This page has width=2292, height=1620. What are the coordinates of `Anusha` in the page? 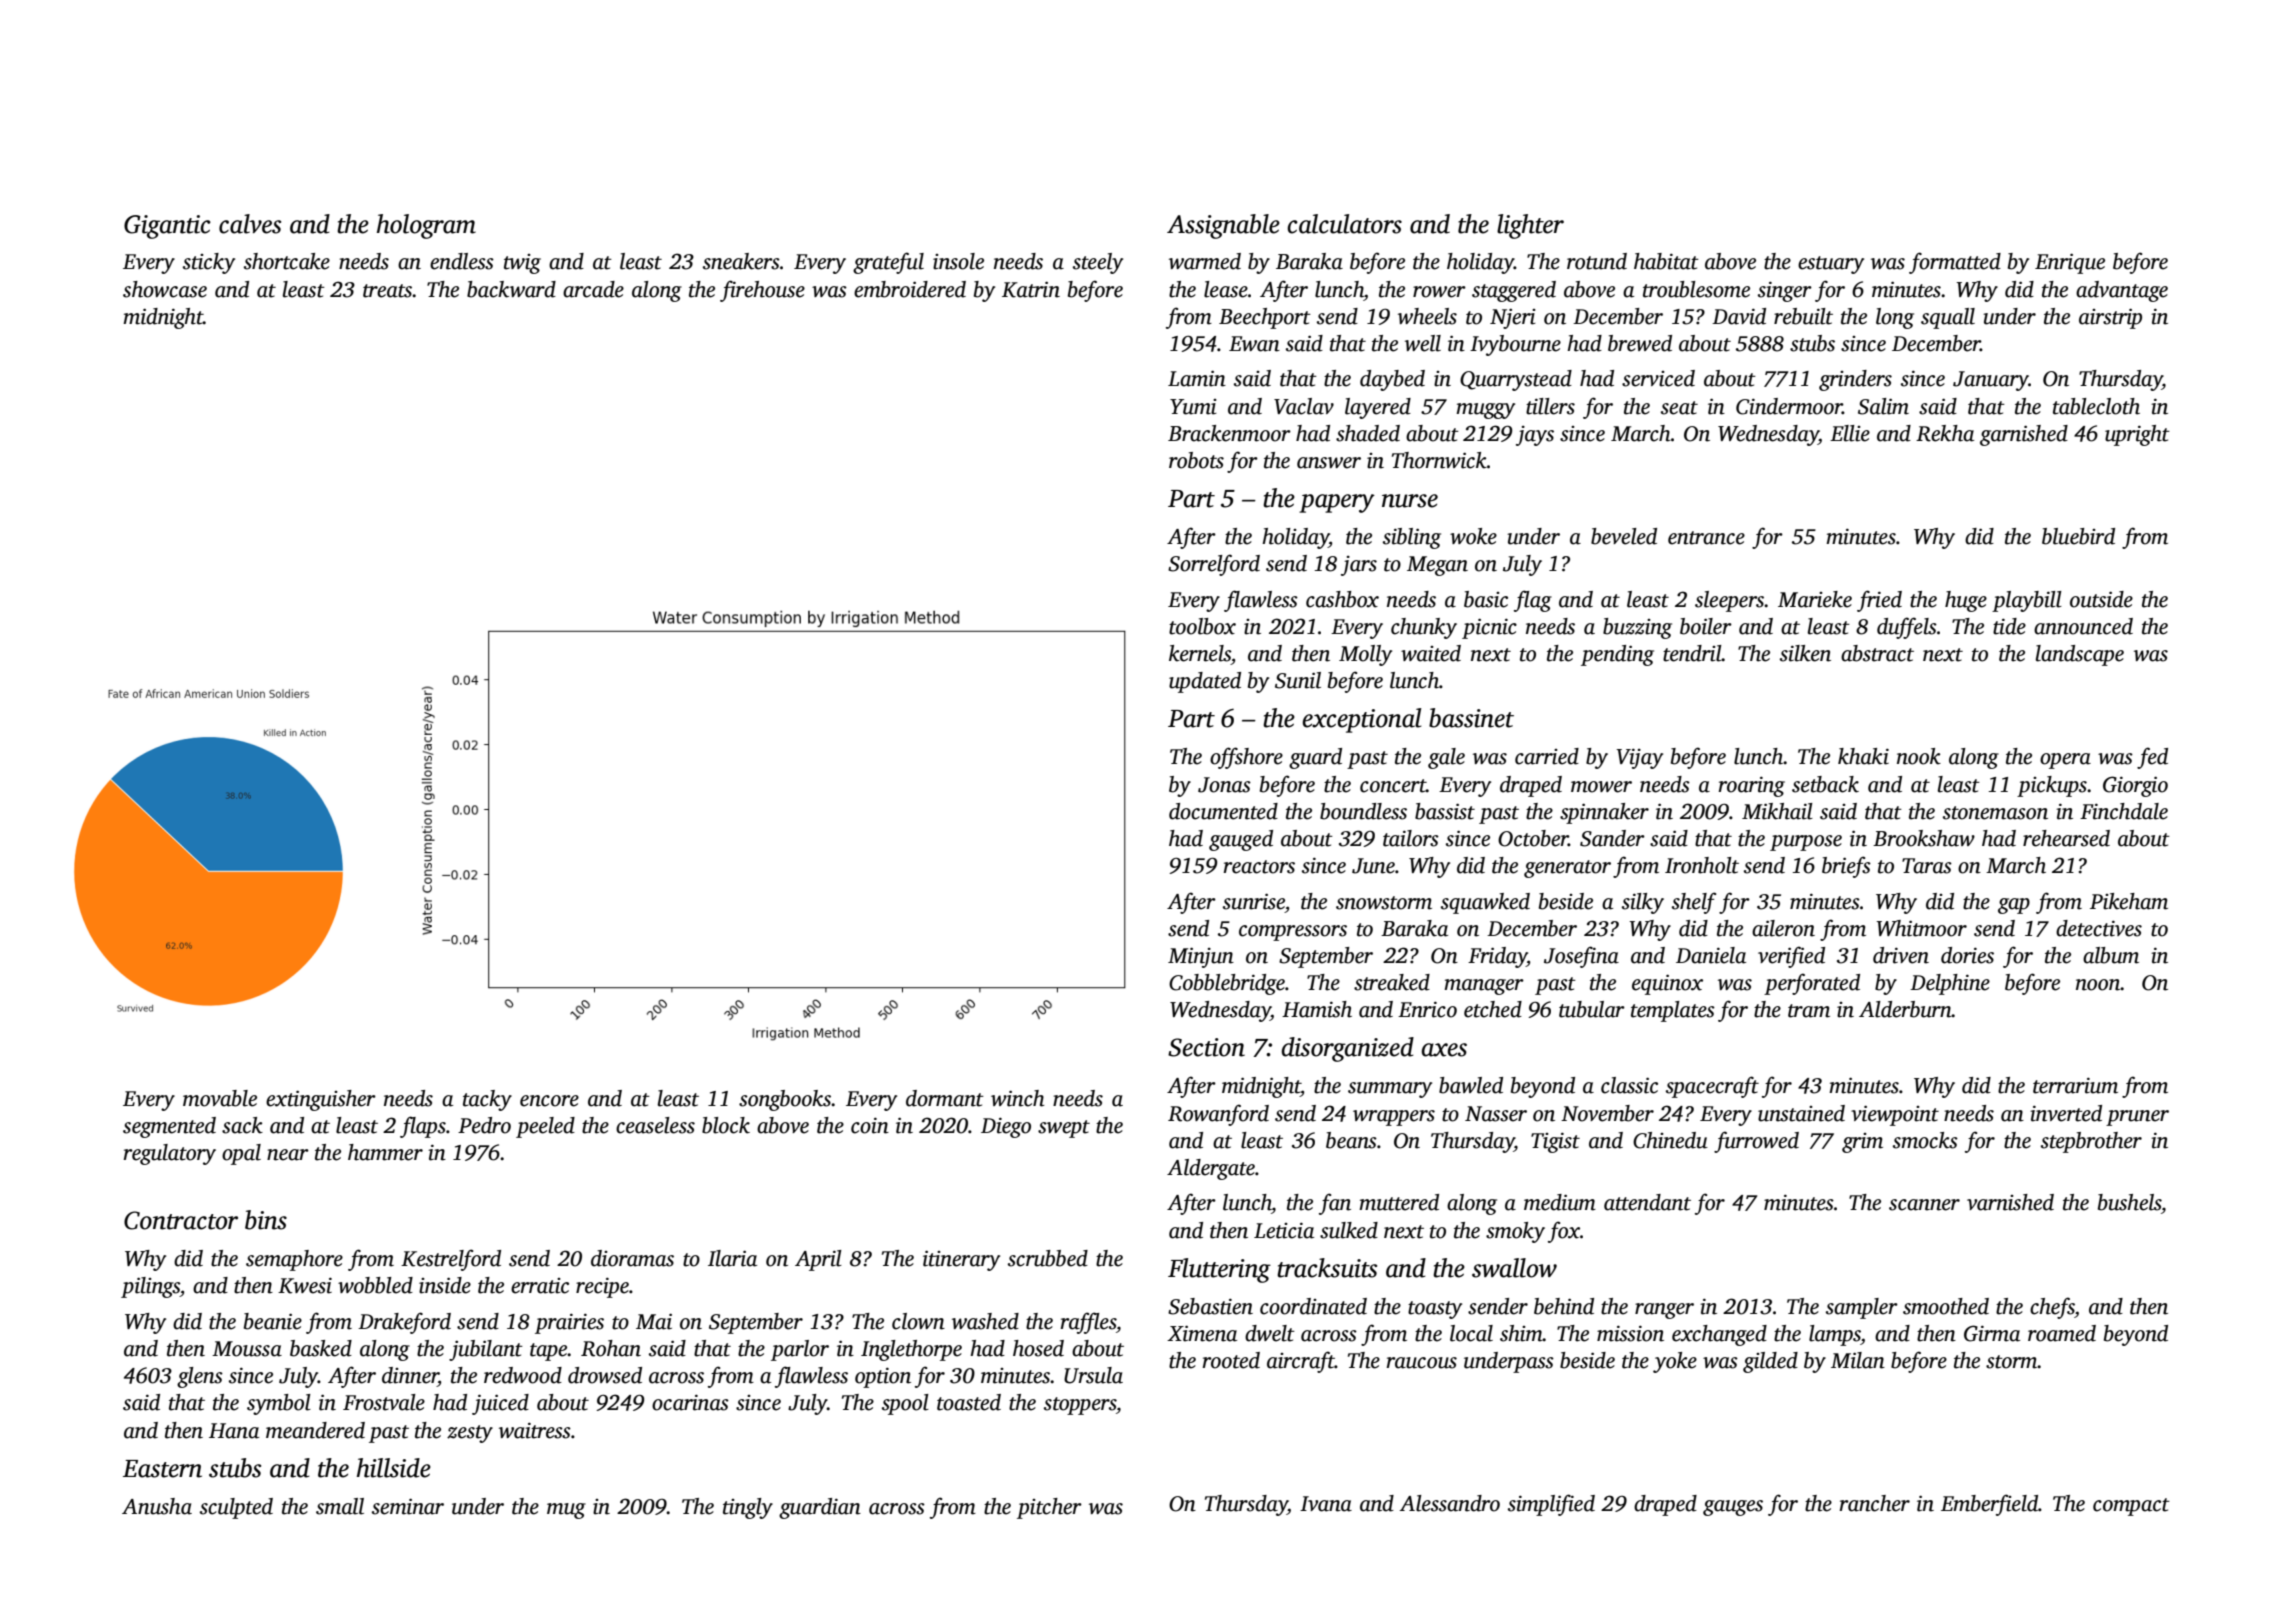 It's located at (157, 1506).
